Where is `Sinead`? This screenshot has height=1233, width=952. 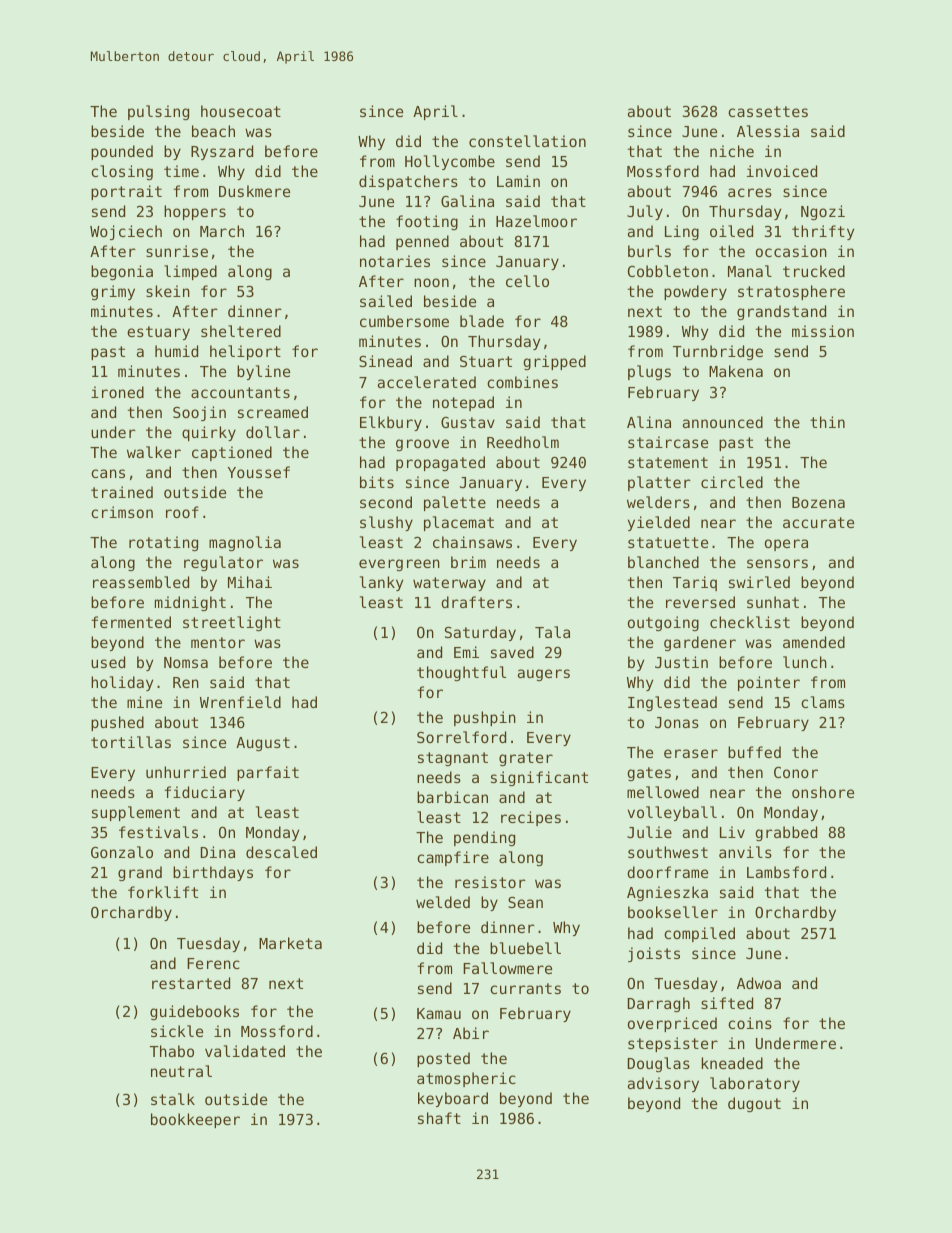 Sinead is located at coordinates (385, 361).
